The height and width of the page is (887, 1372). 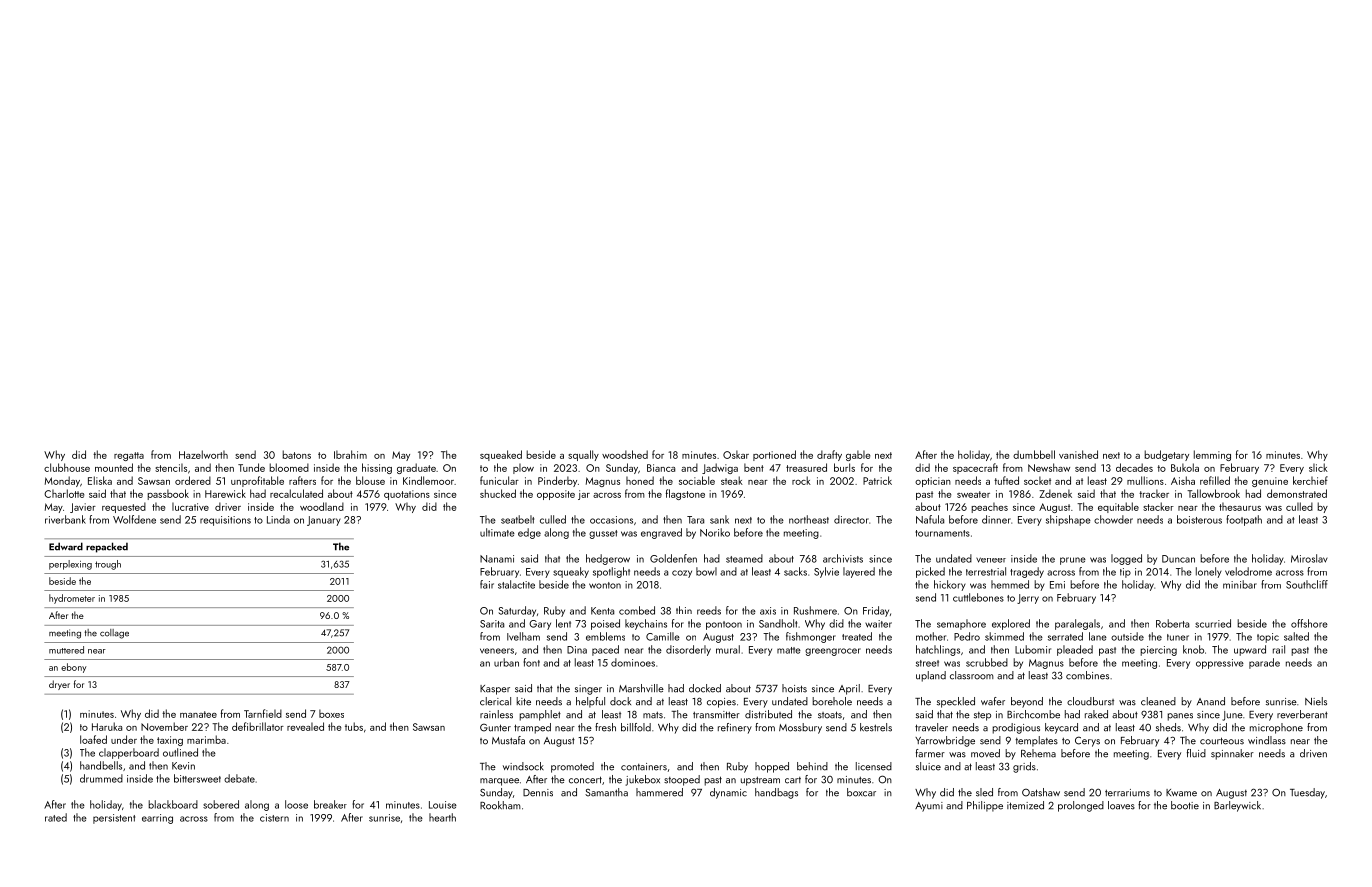 I want to click on batons, so click(x=296, y=454).
